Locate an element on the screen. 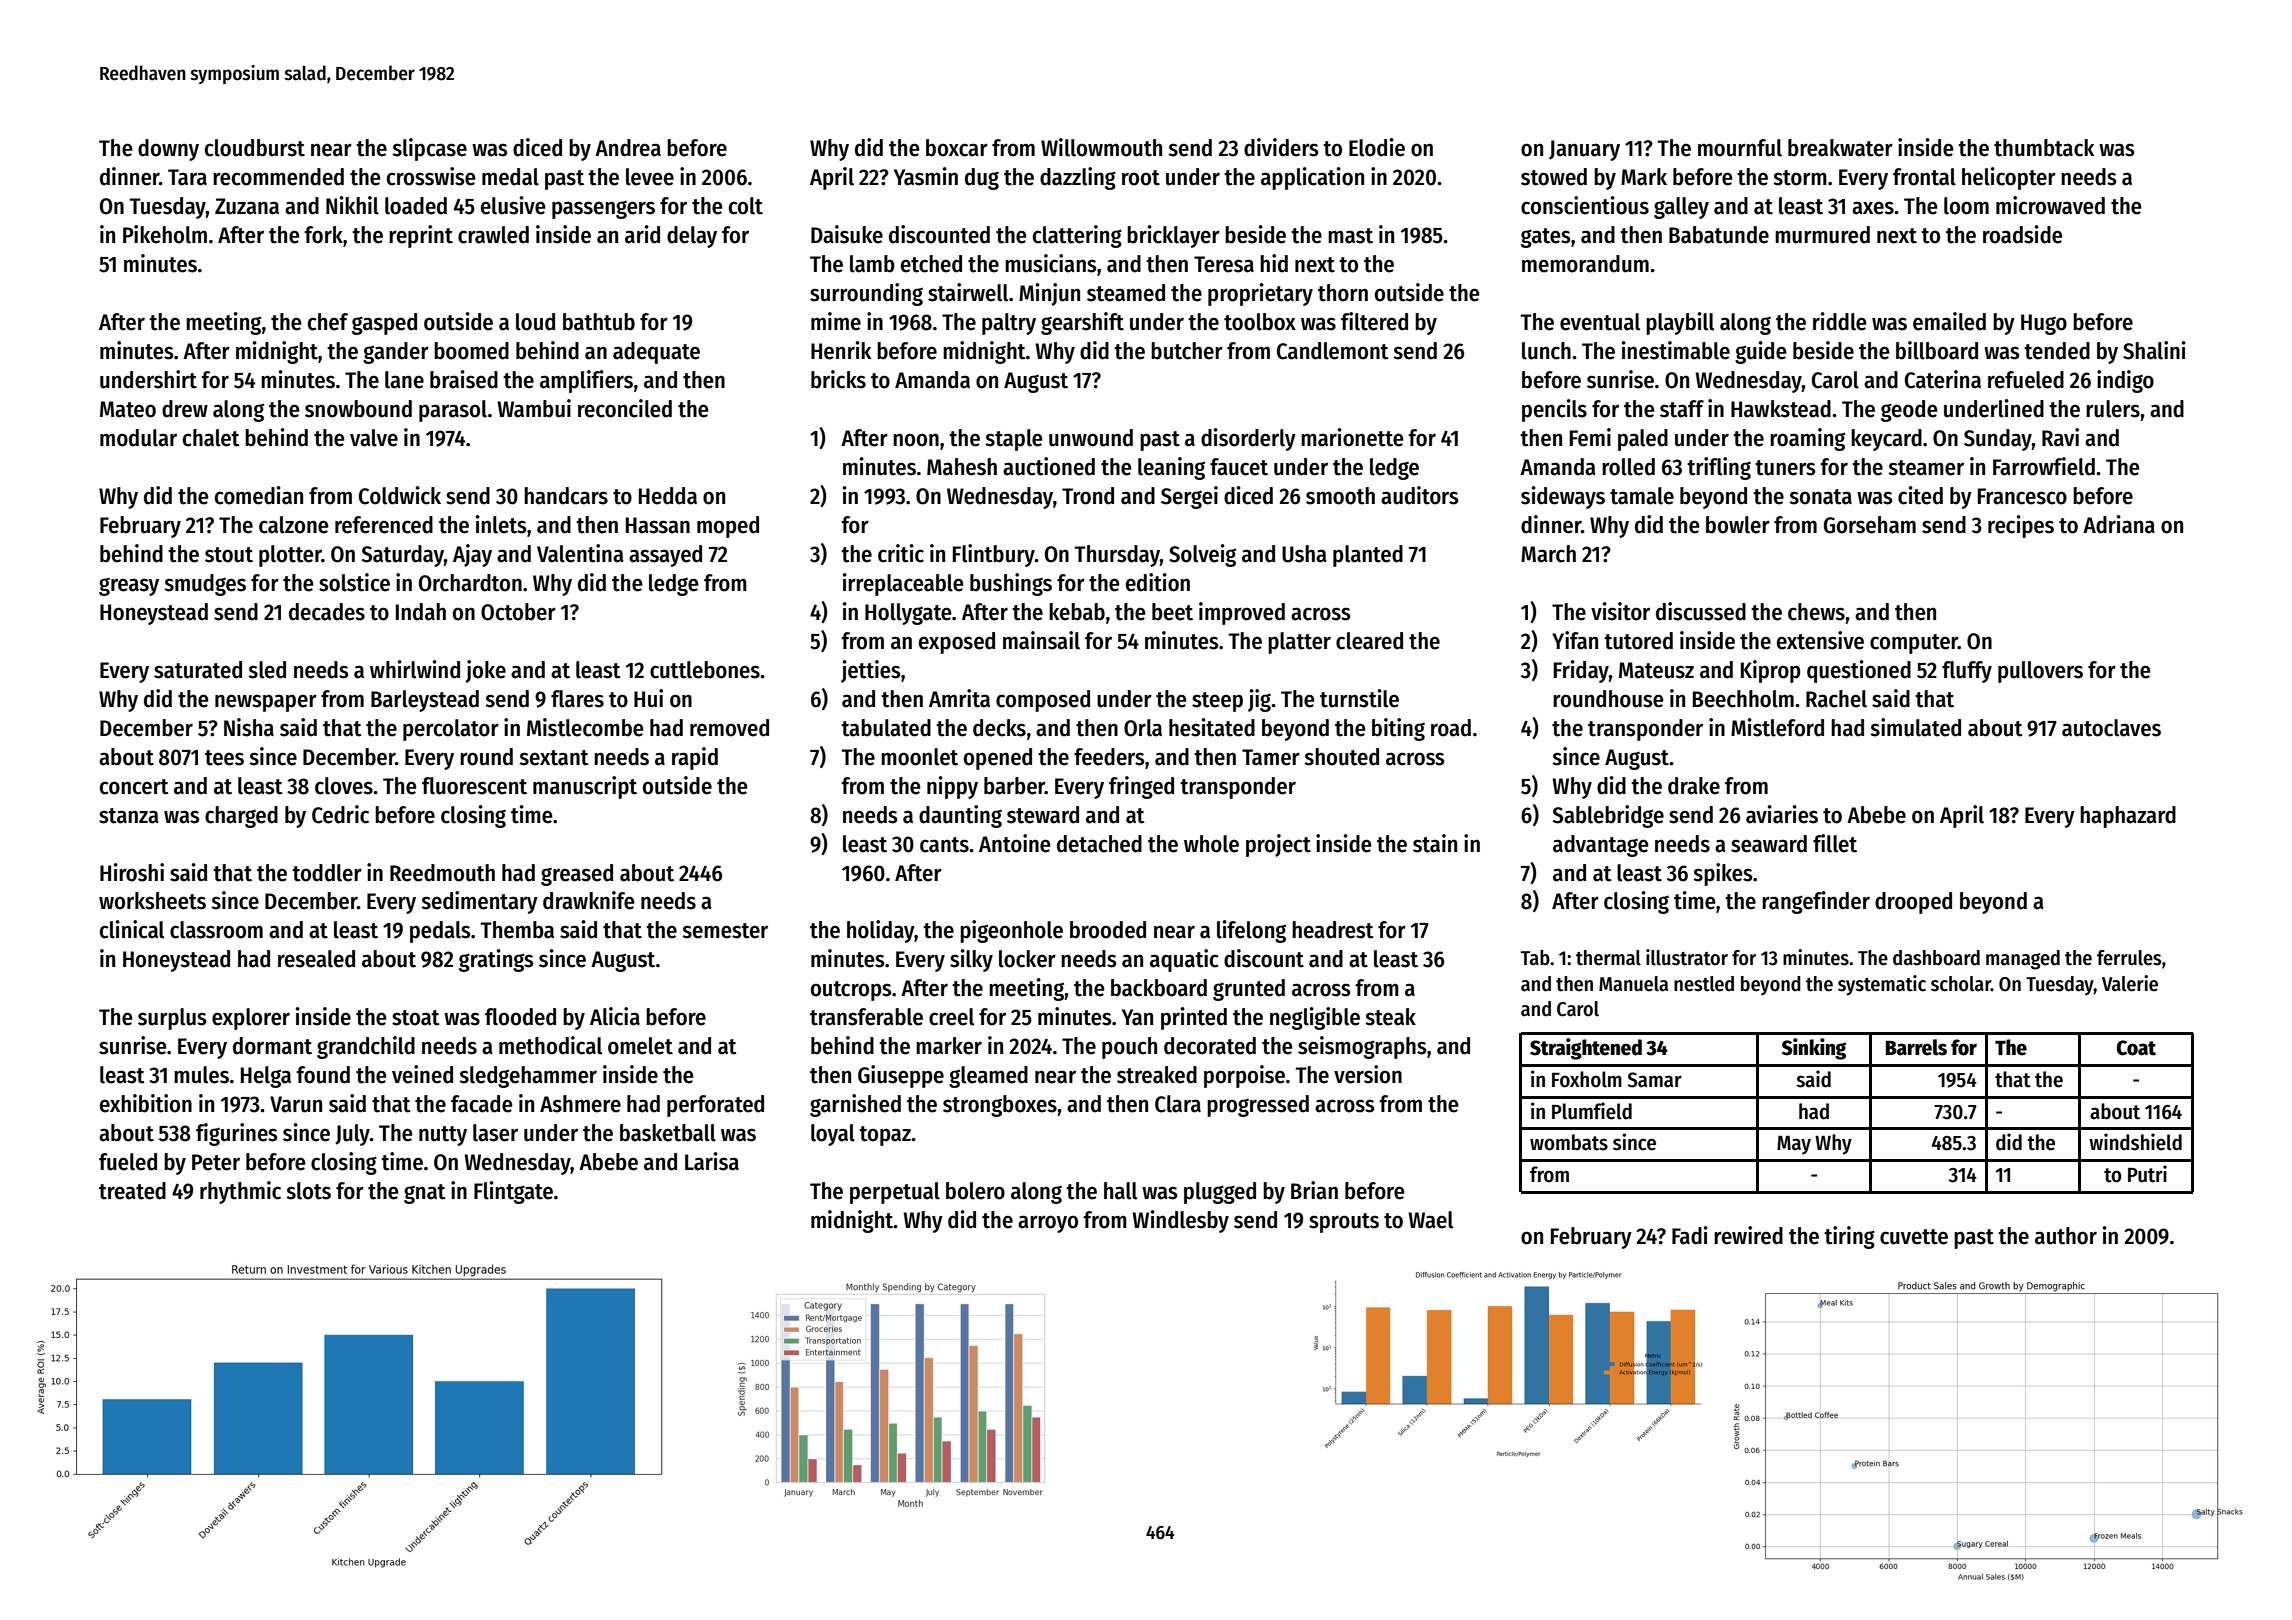  haphazard is located at coordinates (2128, 817).
